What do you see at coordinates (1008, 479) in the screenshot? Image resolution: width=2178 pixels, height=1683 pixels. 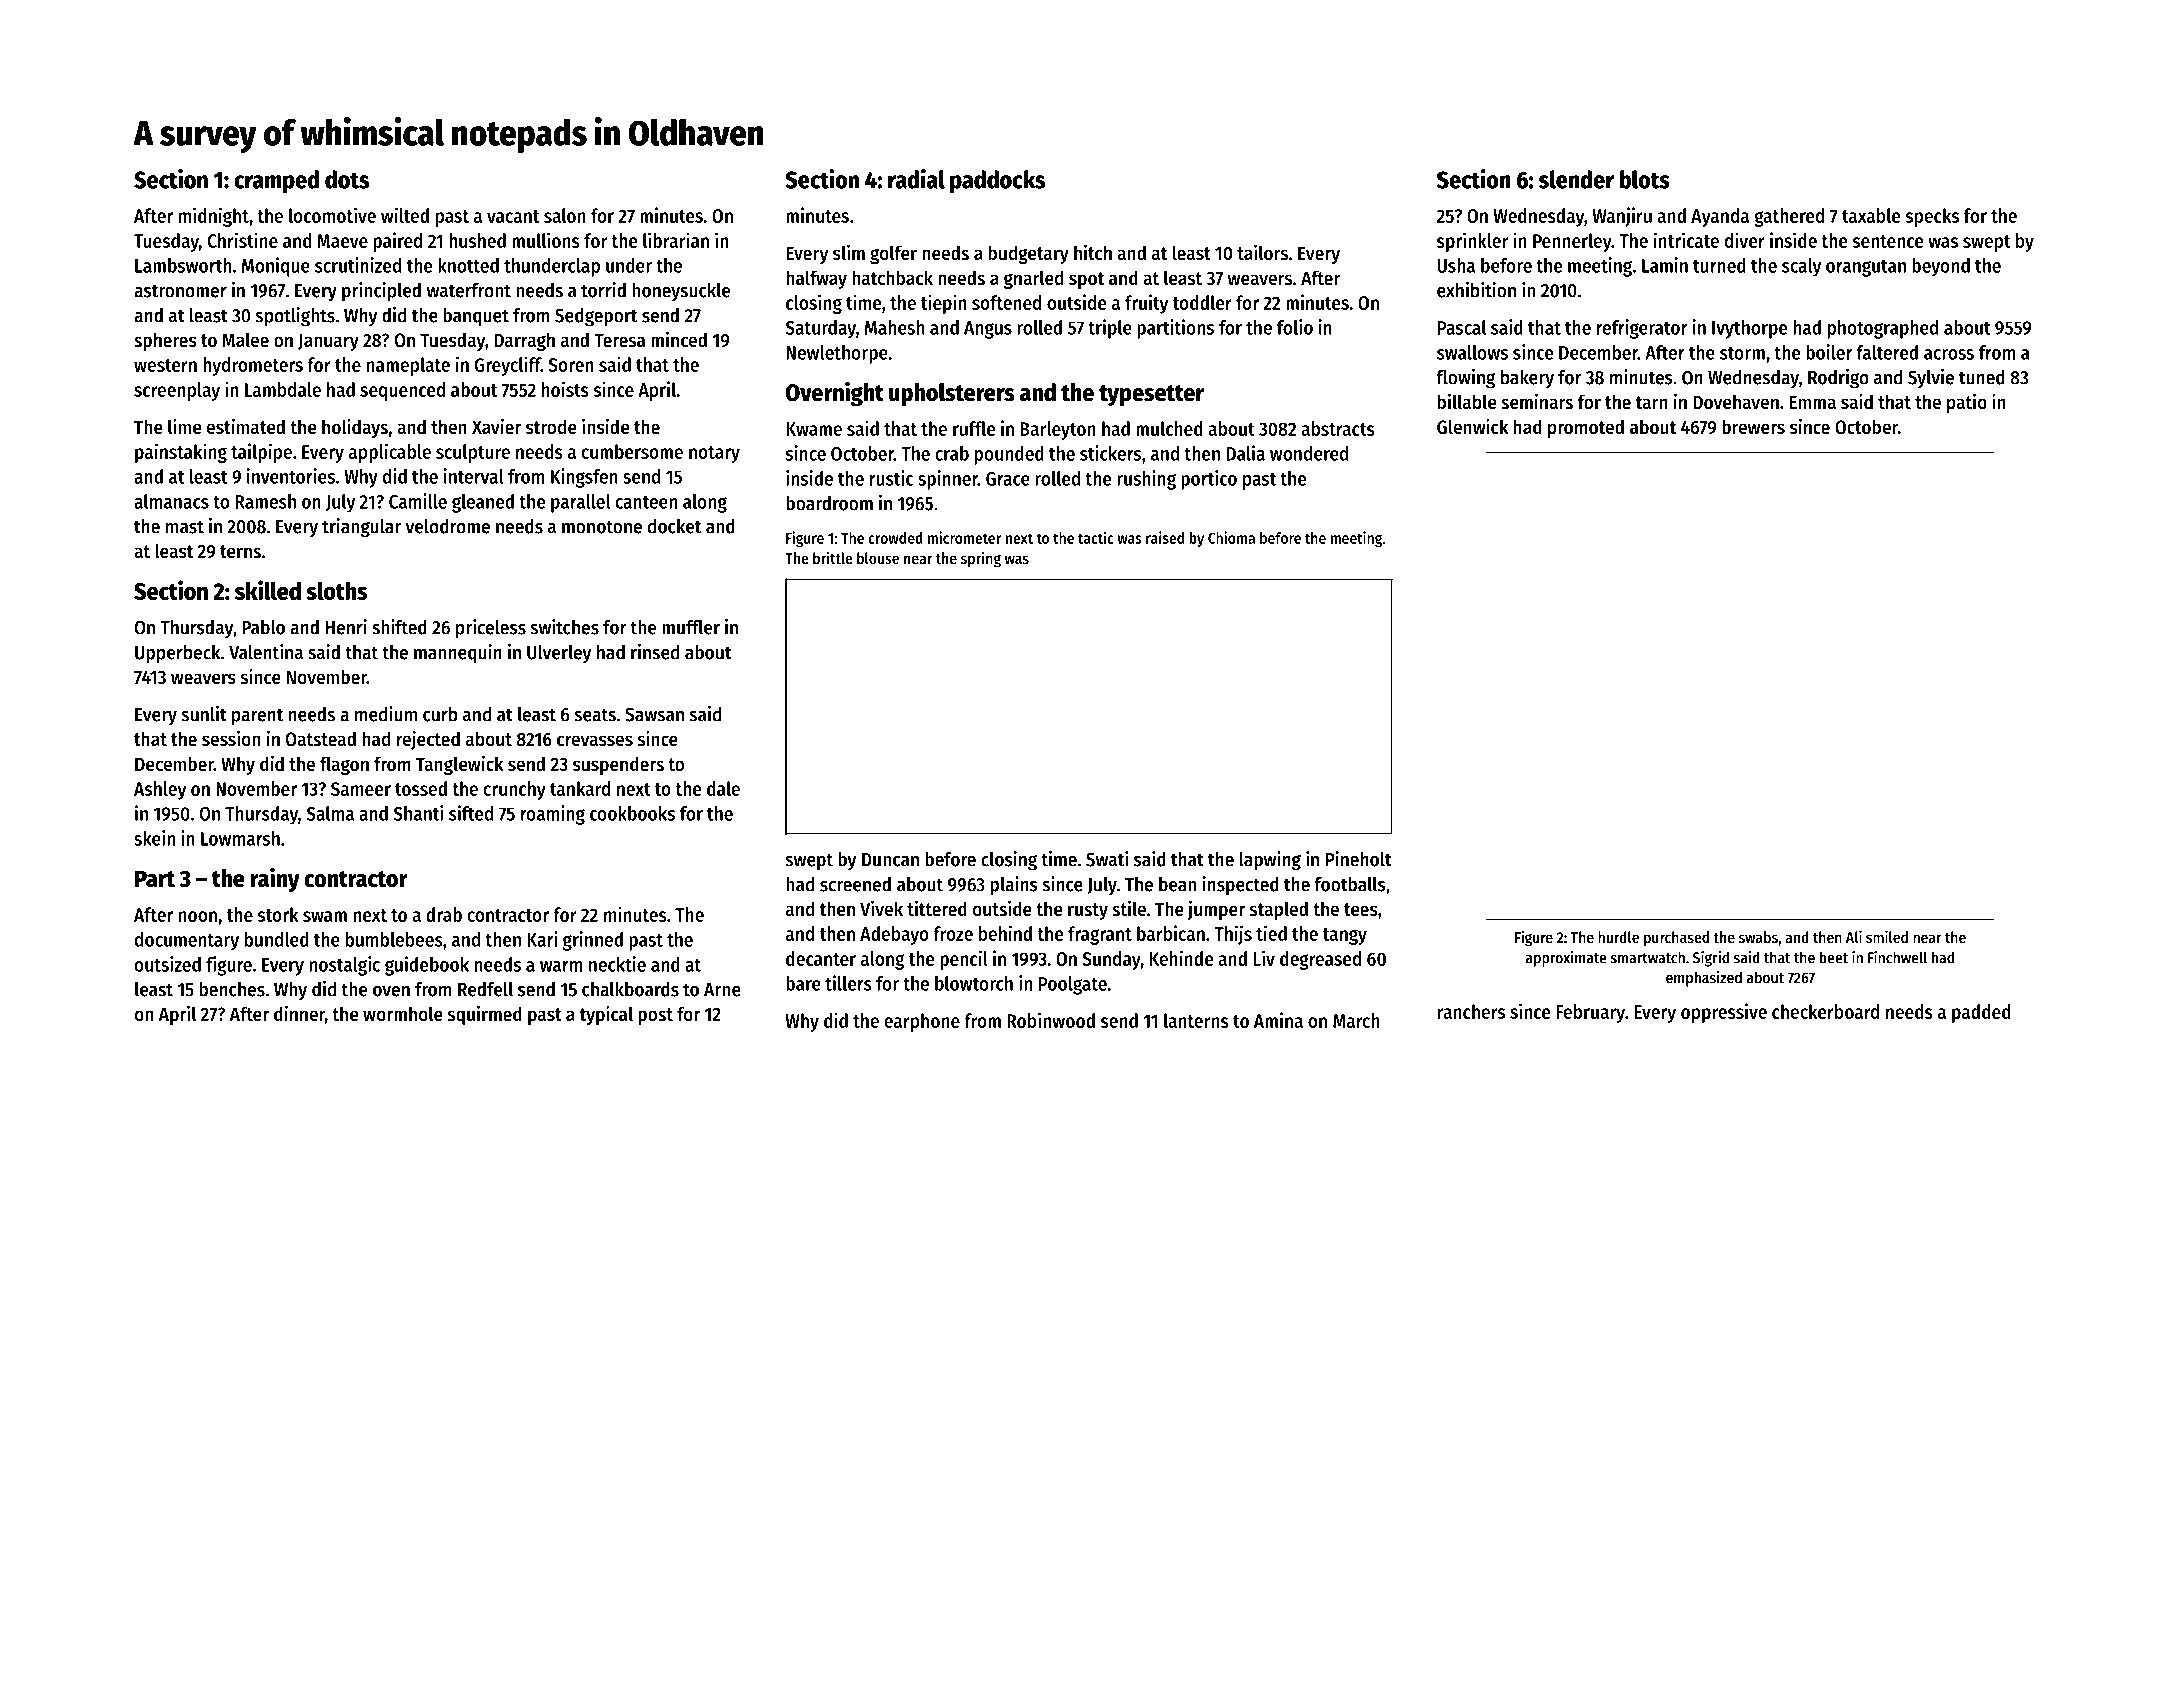 I see `Grace` at bounding box center [1008, 479].
